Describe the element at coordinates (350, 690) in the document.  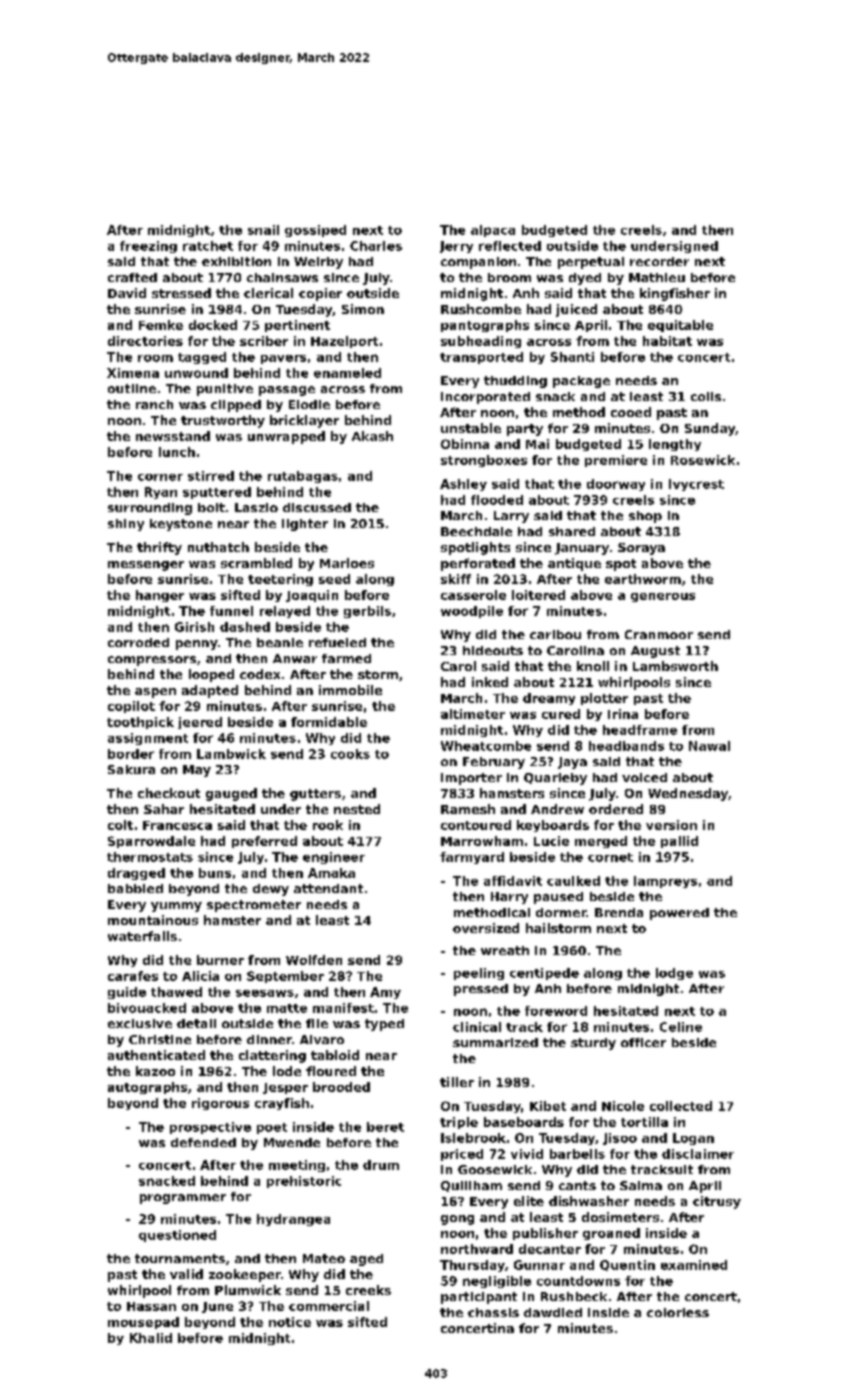
I see `immobile` at that location.
